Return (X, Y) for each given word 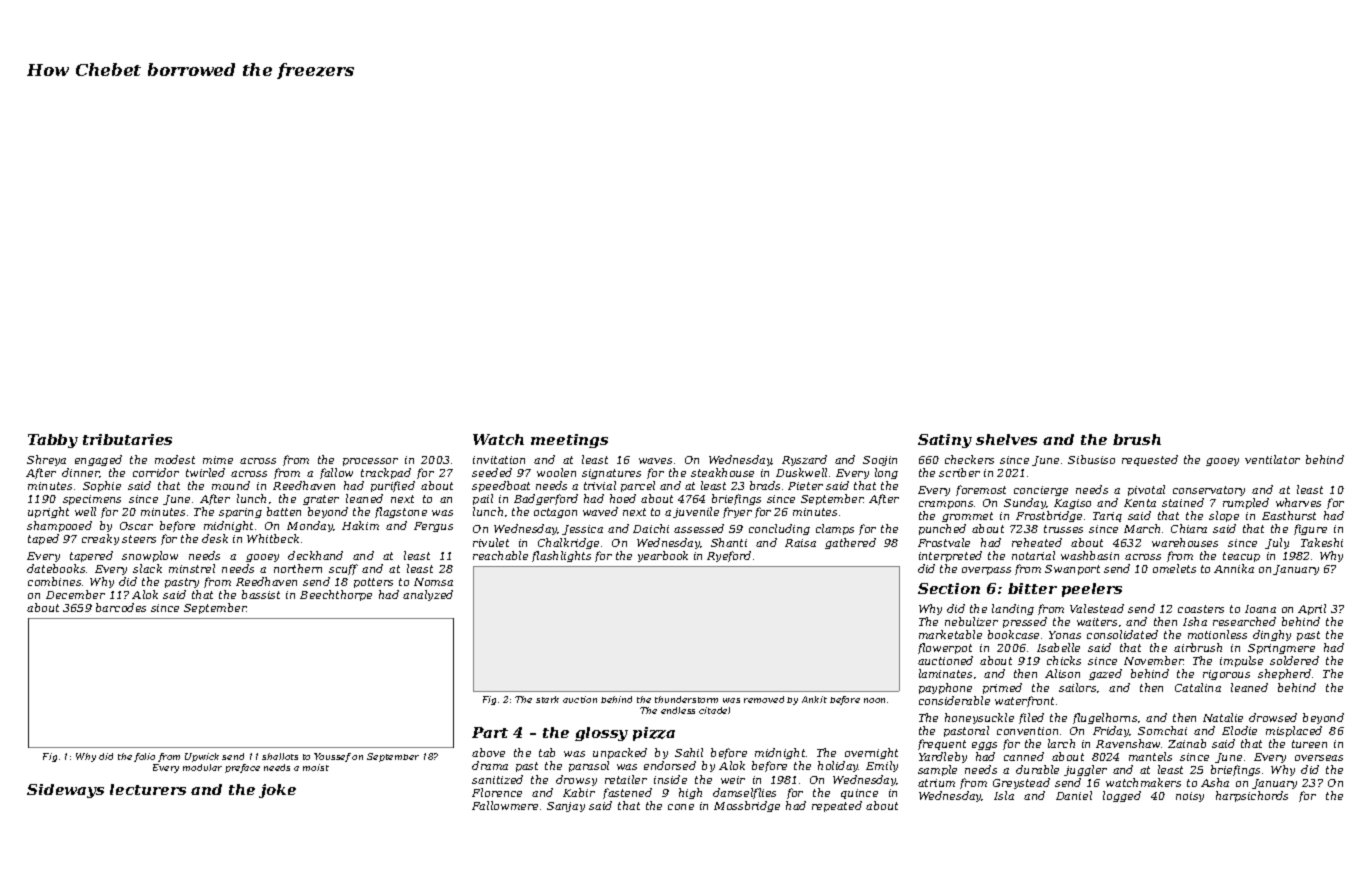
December (75, 594)
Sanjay (566, 807)
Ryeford (729, 556)
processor (370, 462)
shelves (1006, 439)
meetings (569, 441)
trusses (1063, 529)
